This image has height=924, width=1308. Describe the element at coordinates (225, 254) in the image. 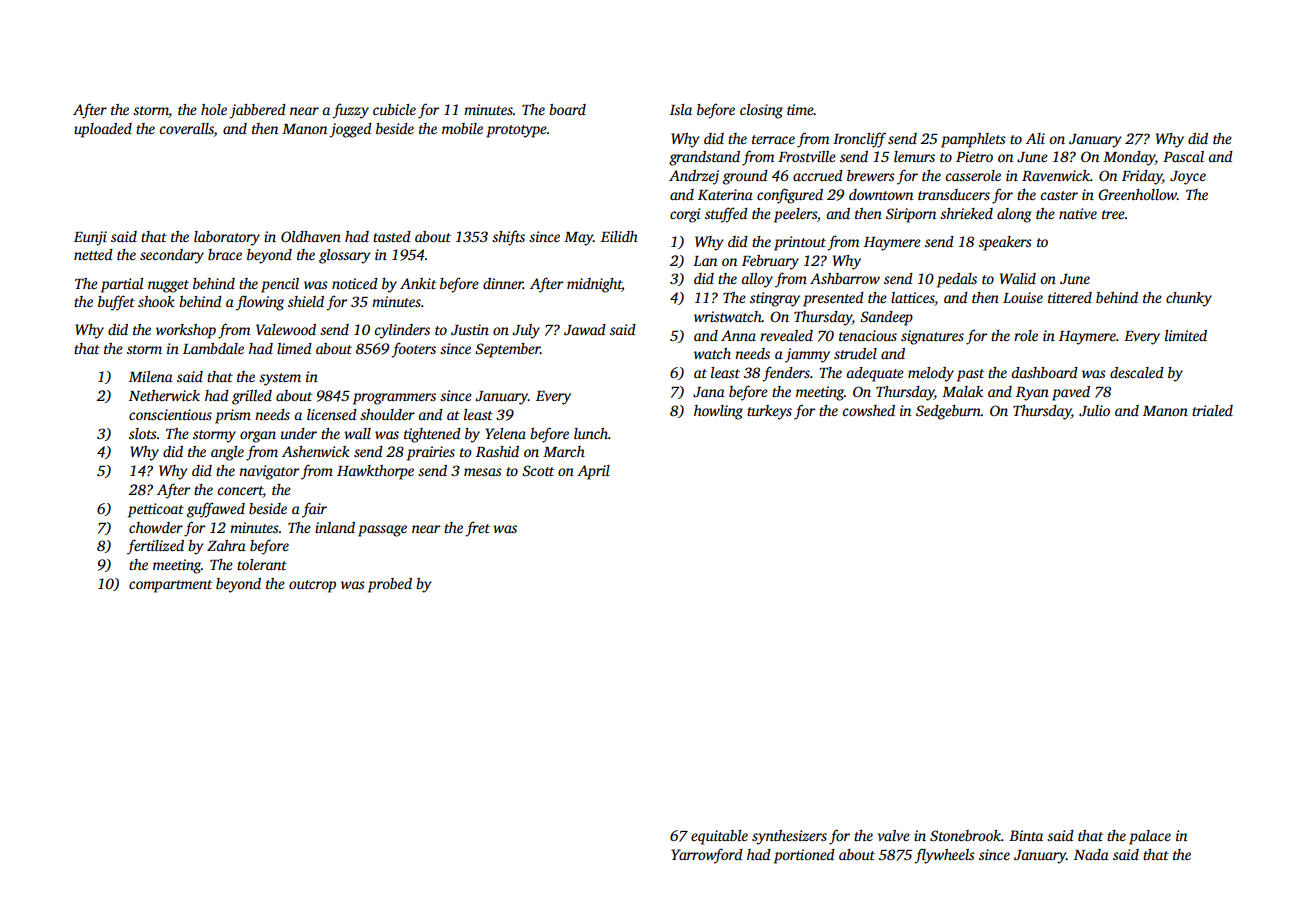

I see `brace` at that location.
